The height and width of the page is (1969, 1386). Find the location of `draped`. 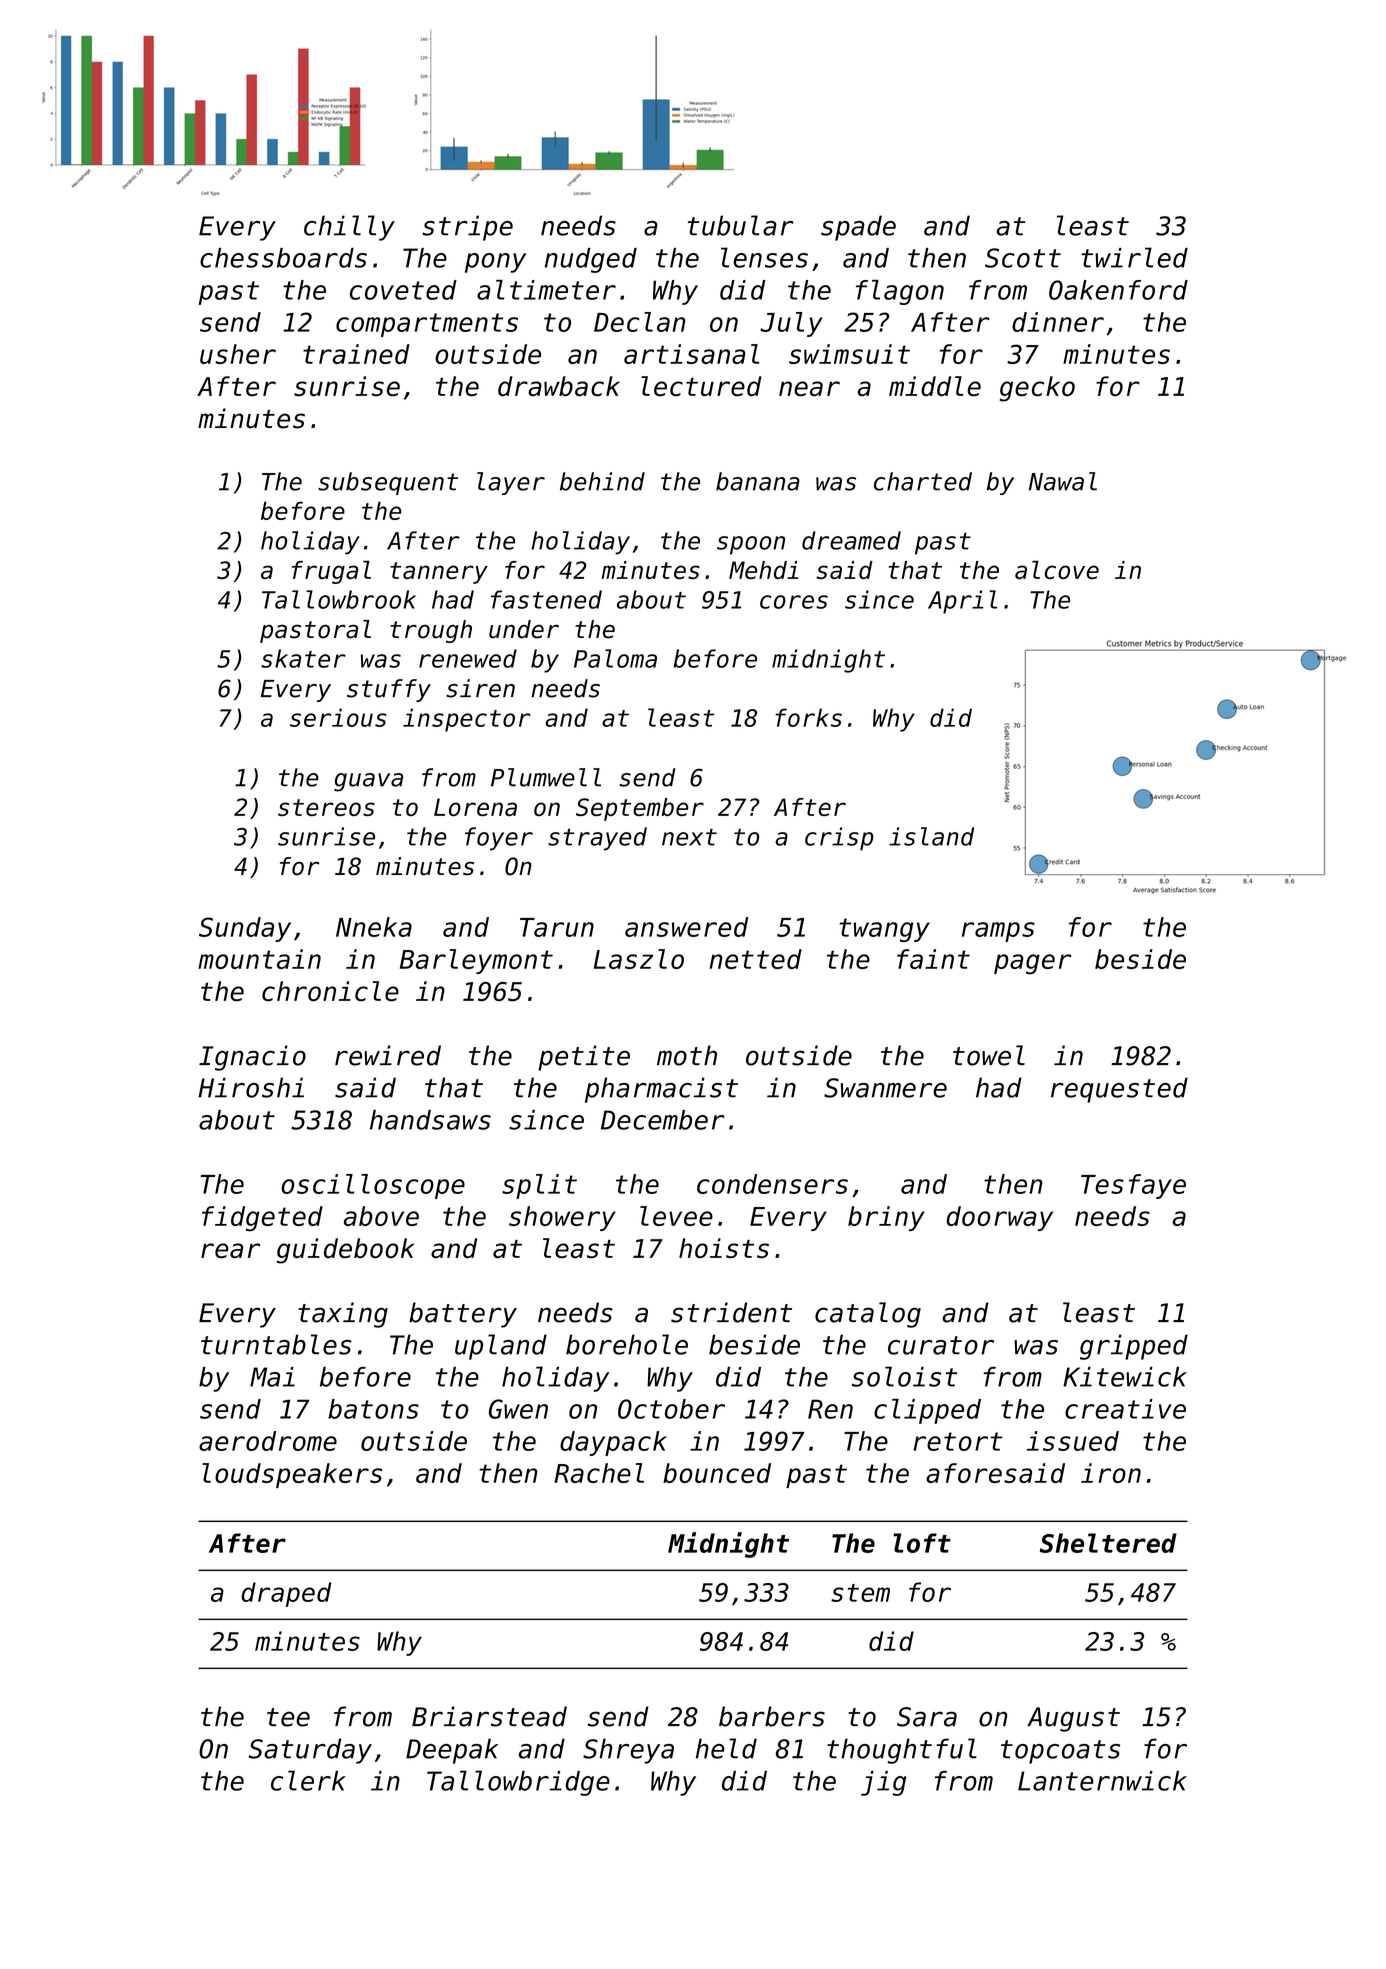

draped is located at coordinates (286, 1594).
